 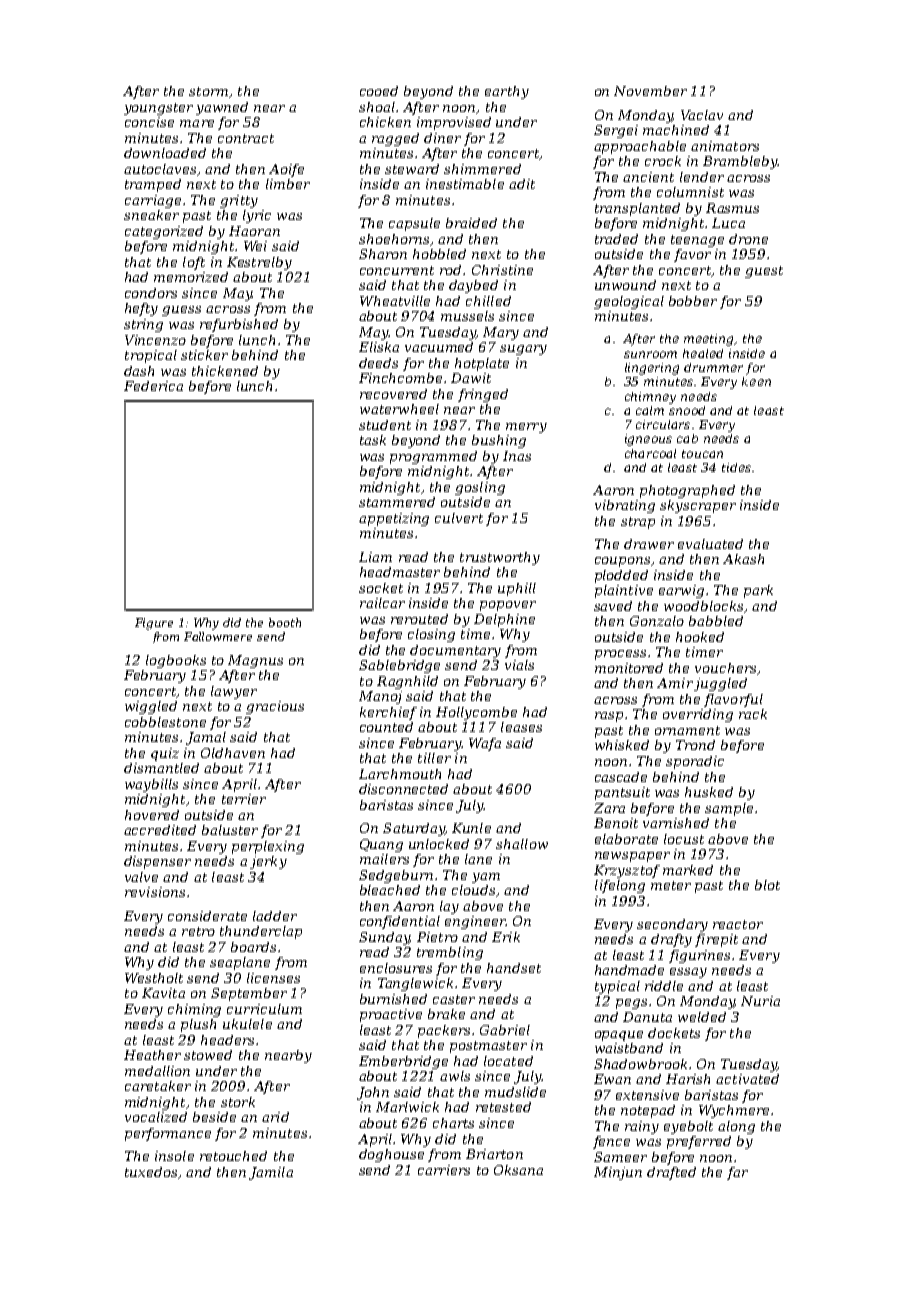 What do you see at coordinates (514, 968) in the image?
I see `handset` at bounding box center [514, 968].
